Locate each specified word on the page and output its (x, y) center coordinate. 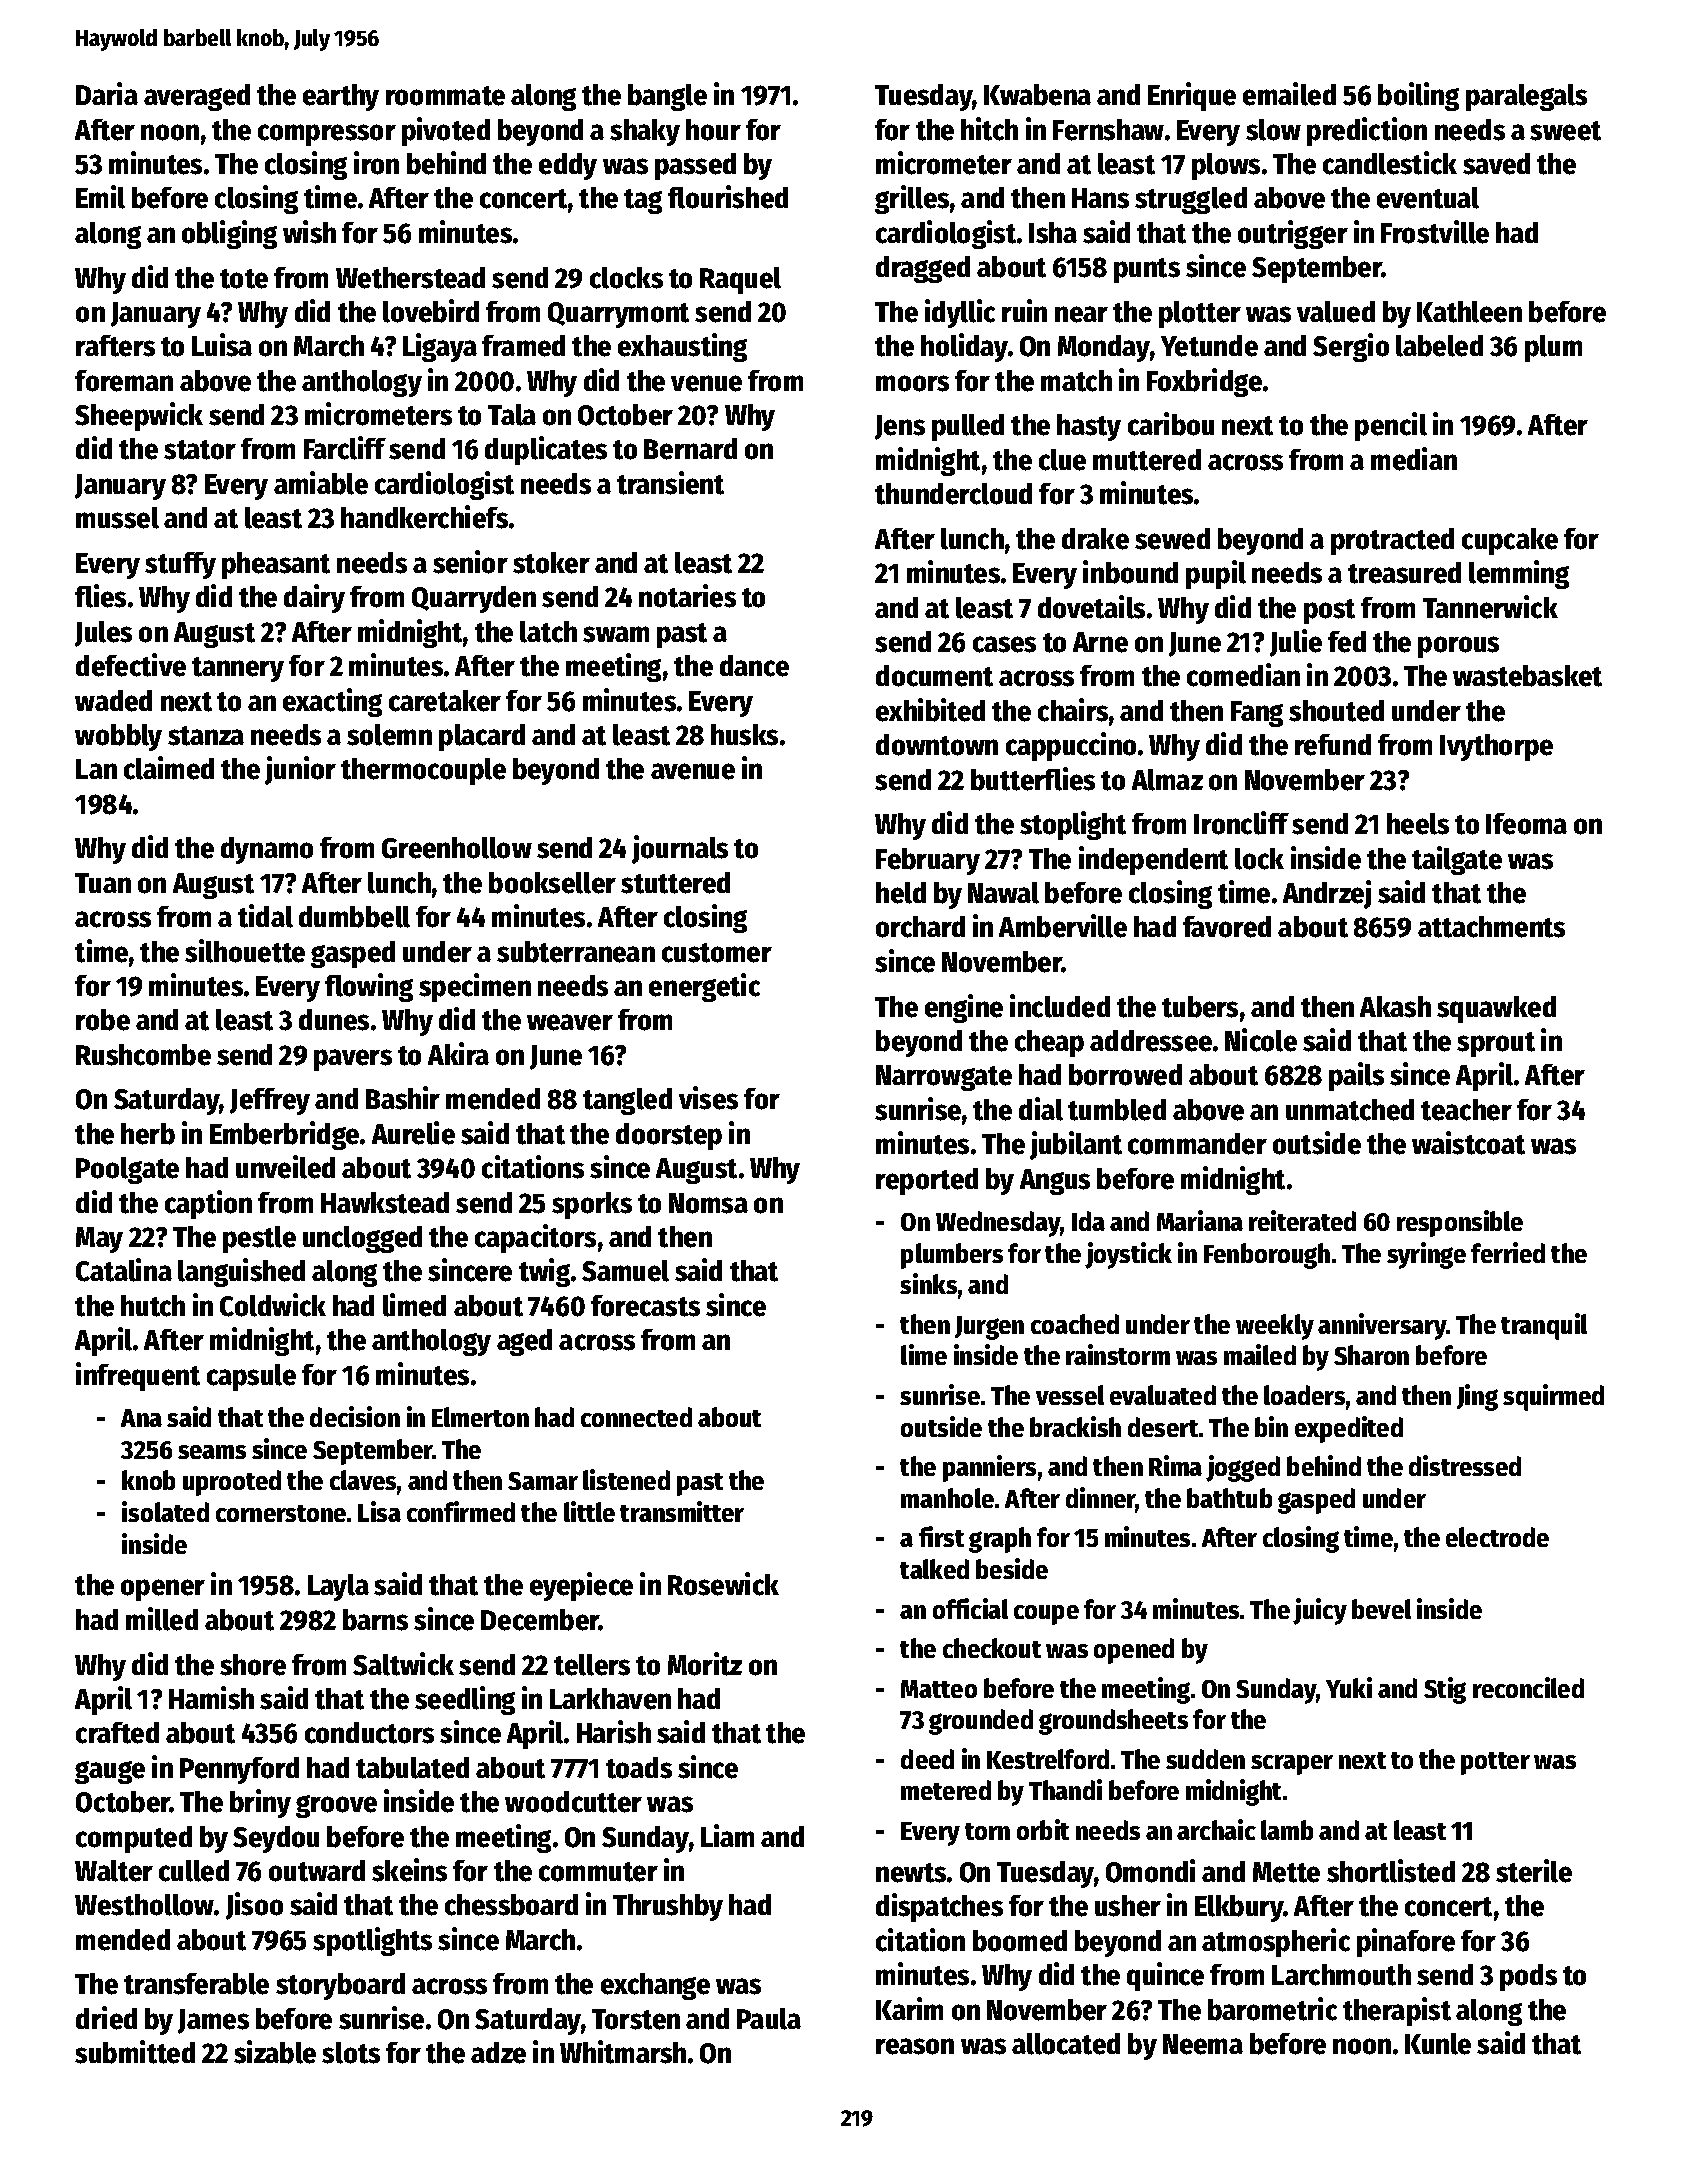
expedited (1349, 1429)
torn (987, 1831)
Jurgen (989, 1328)
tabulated (412, 1768)
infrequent (138, 1376)
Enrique (1192, 96)
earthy (341, 97)
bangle (667, 97)
